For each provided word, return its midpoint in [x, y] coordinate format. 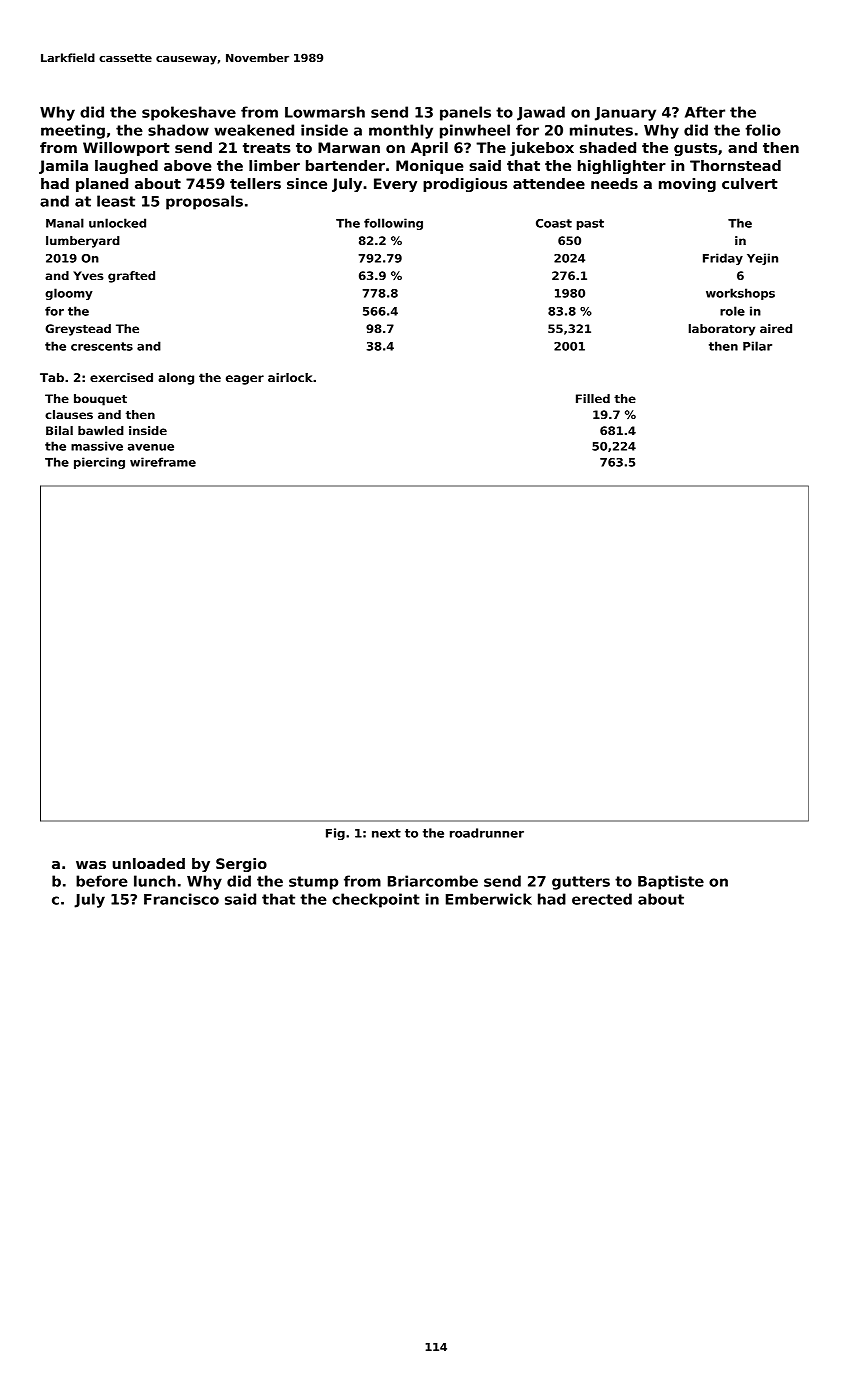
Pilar [757, 346]
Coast [554, 223]
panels [465, 113]
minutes [601, 130]
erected [602, 899]
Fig [335, 834]
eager [245, 380]
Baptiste [671, 882]
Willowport [126, 149]
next [386, 833]
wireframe [163, 462]
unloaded [149, 863]
